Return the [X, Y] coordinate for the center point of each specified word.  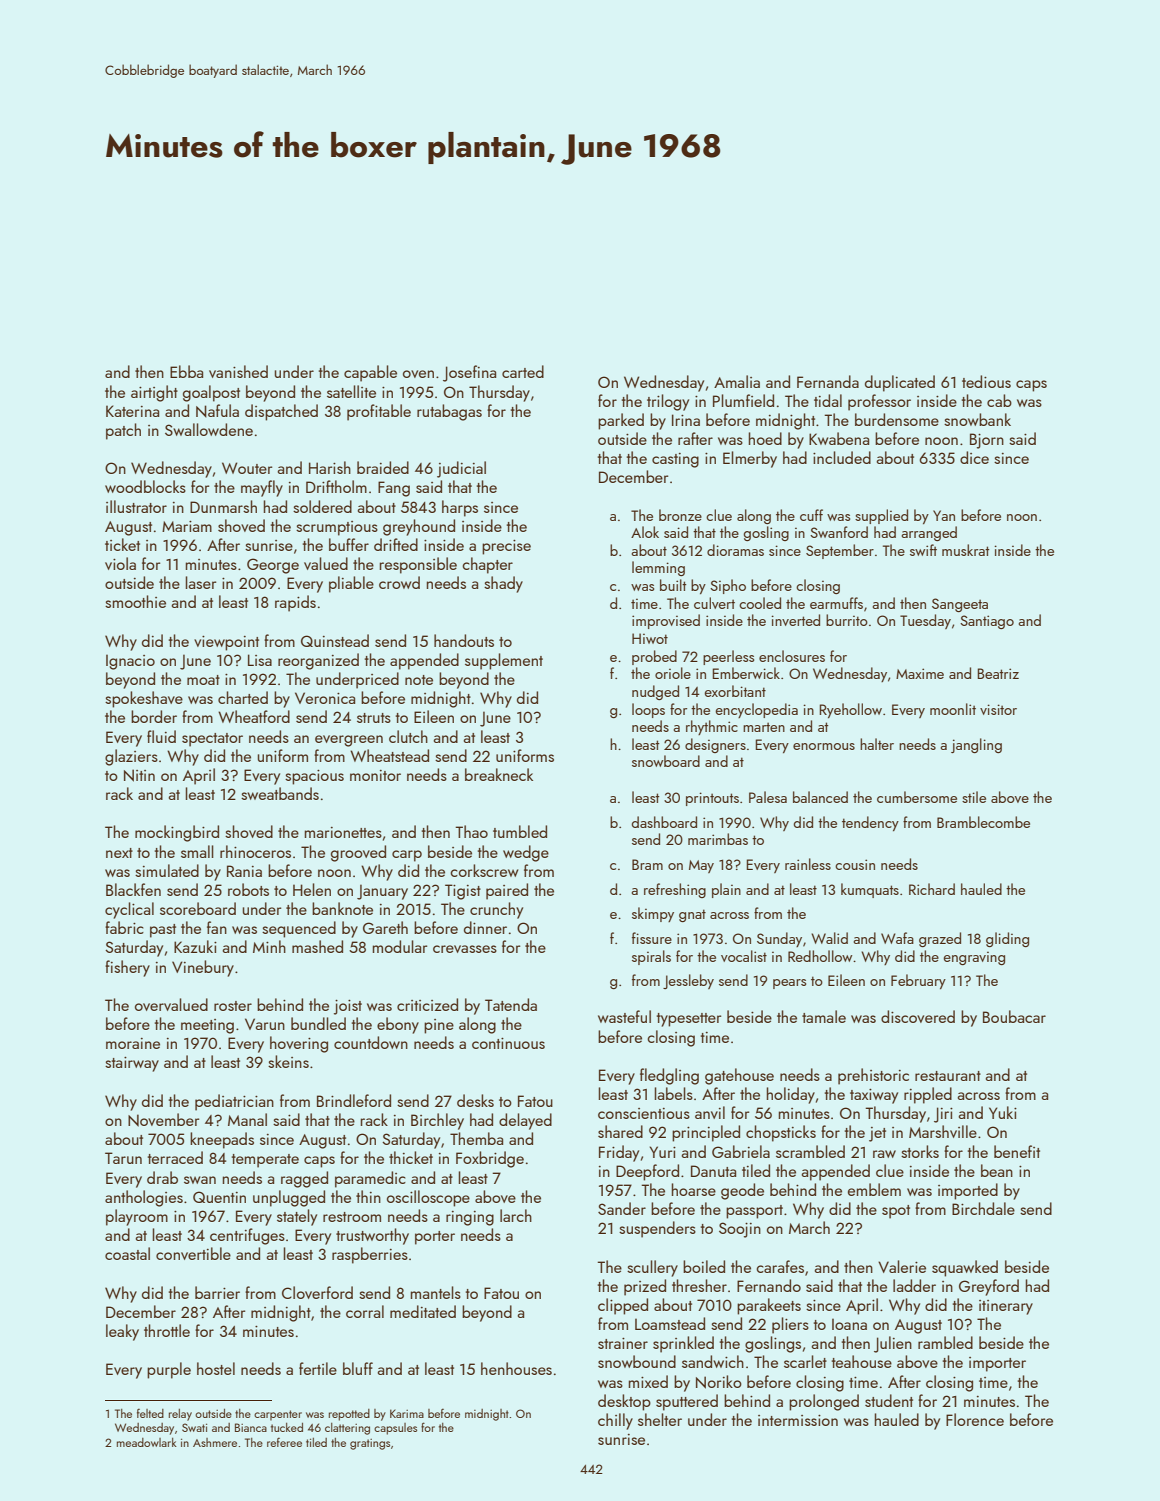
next [119, 853]
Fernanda [828, 381]
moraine [133, 1043]
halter [877, 744]
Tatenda [511, 1004]
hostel [216, 1368]
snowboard [666, 761]
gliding [1007, 939]
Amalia [737, 381]
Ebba [186, 371]
